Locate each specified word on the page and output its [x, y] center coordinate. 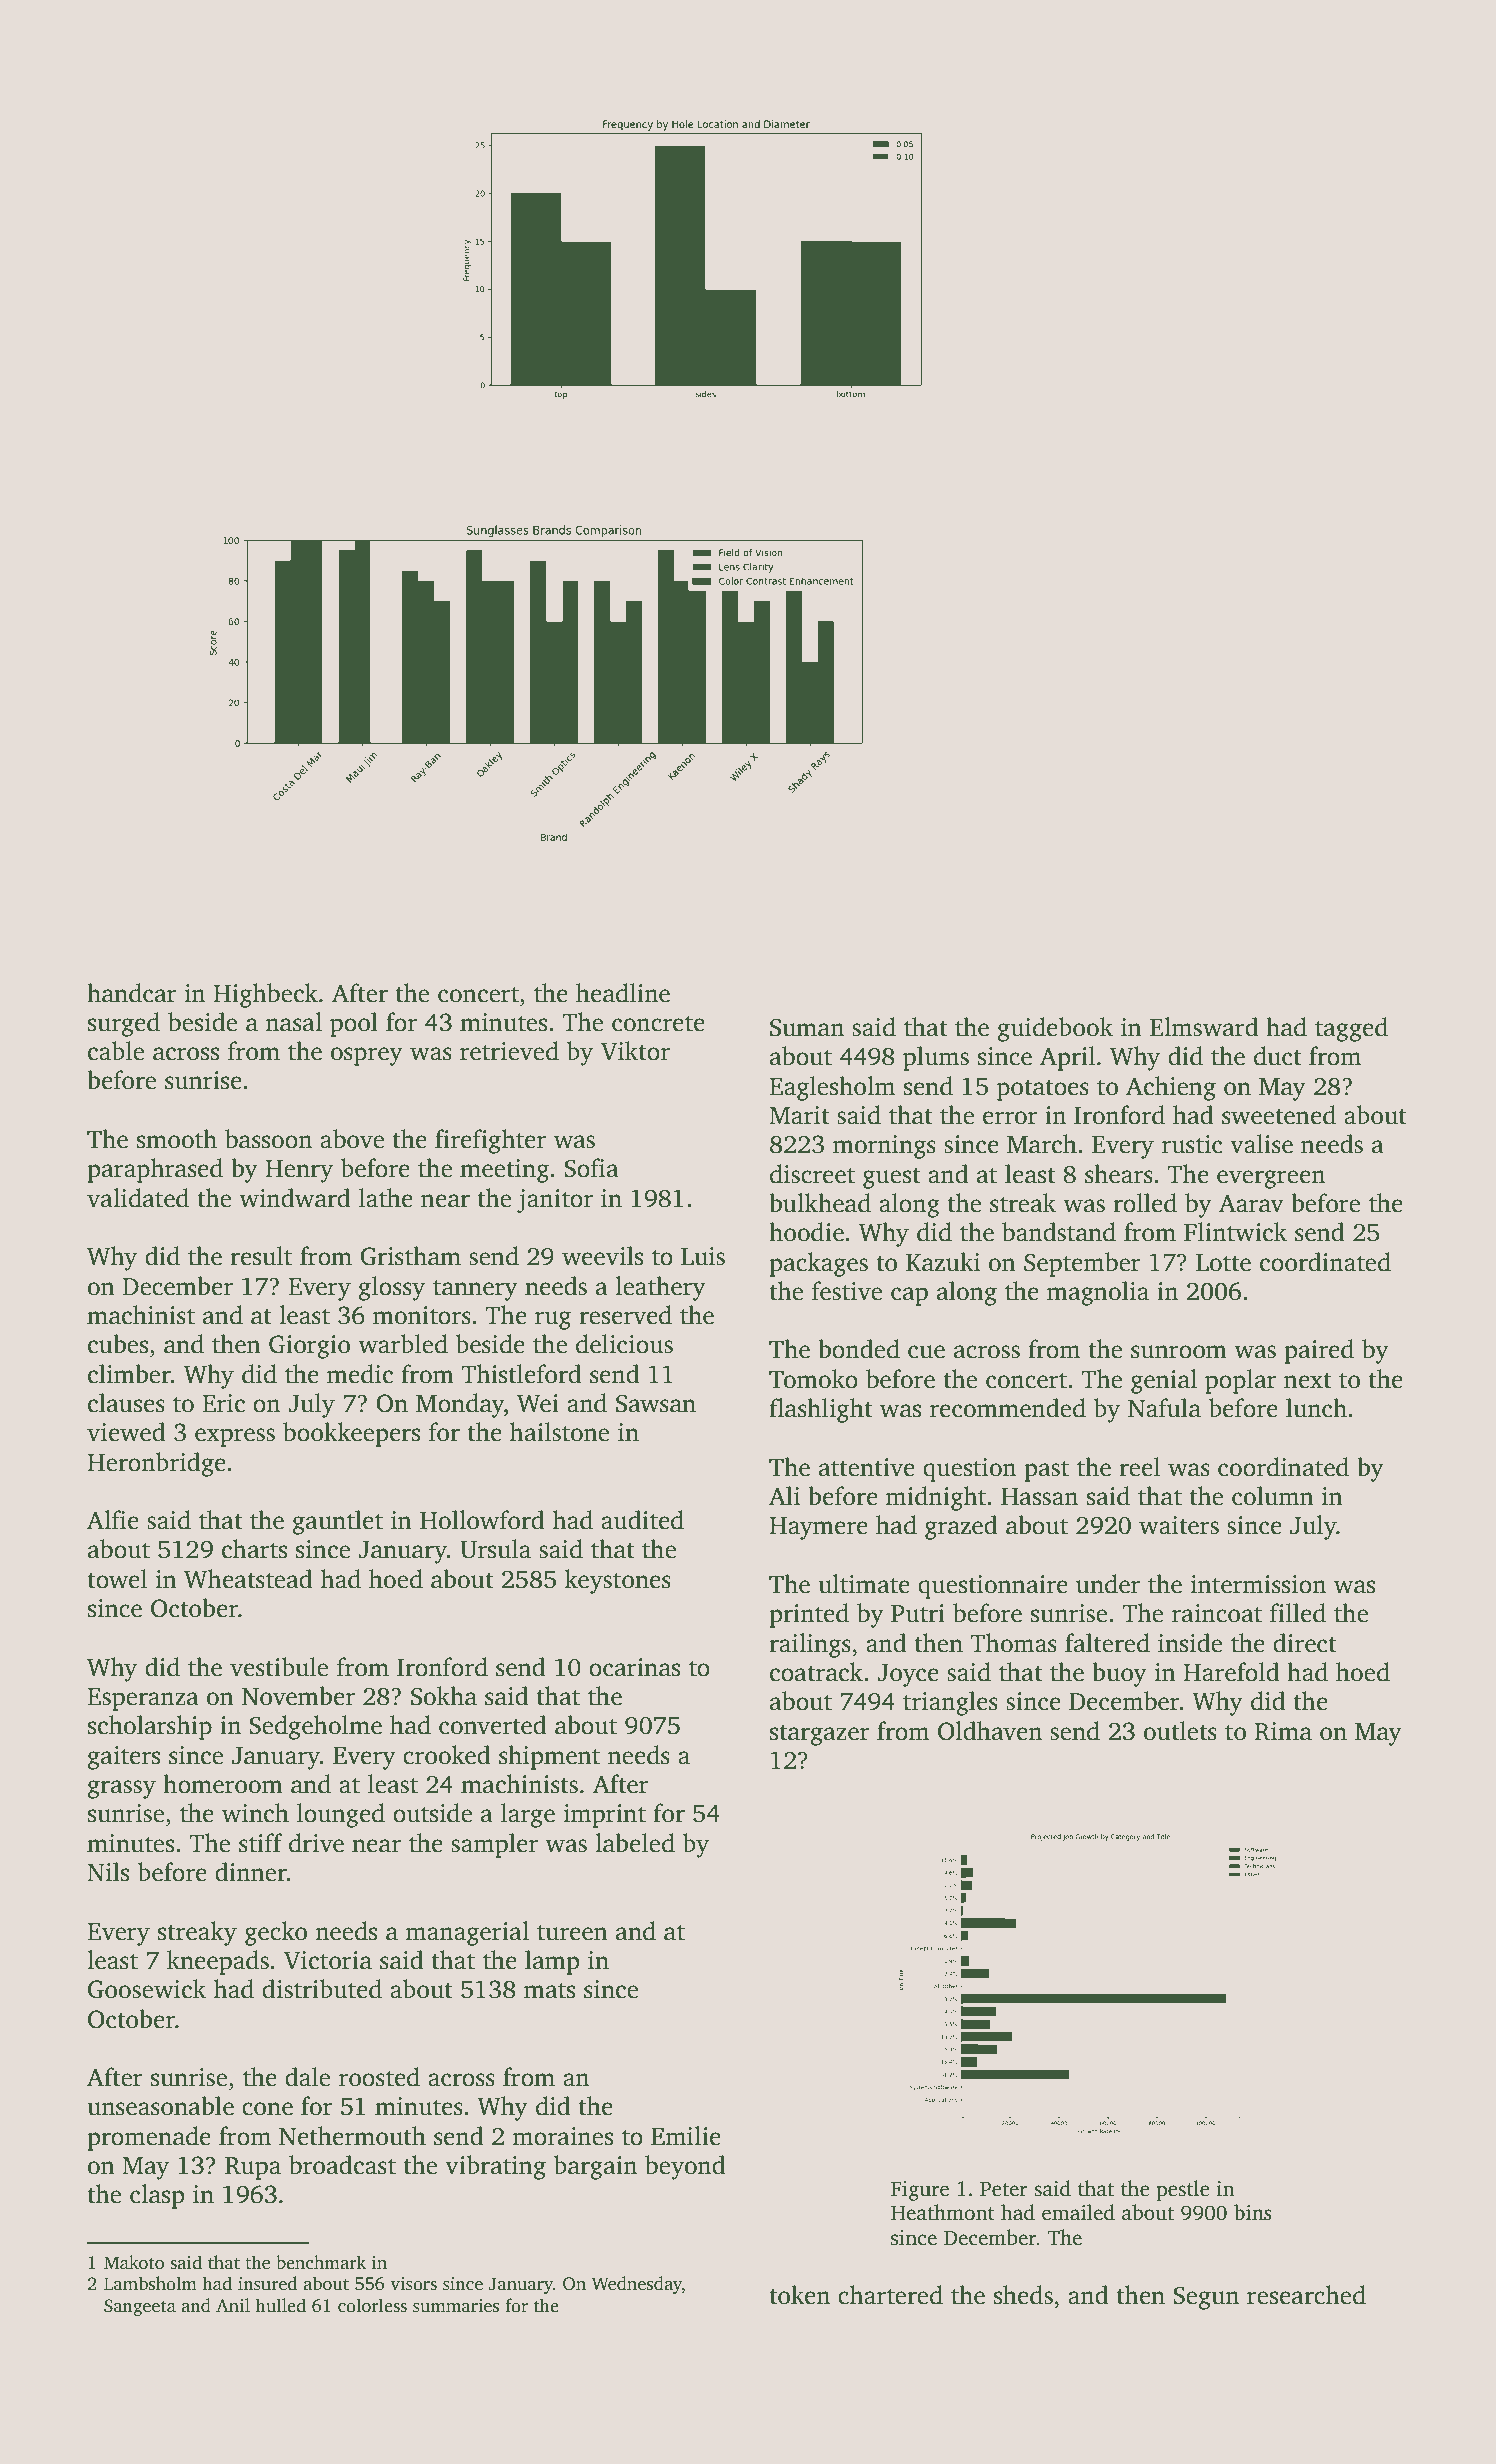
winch [255, 1813]
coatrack [816, 1672]
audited [642, 1520]
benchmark [321, 2262]
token [799, 2295]
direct [1305, 1643]
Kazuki [943, 1262]
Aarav [1251, 1203]
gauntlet [338, 1522]
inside [1190, 1643]
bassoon [268, 1139]
